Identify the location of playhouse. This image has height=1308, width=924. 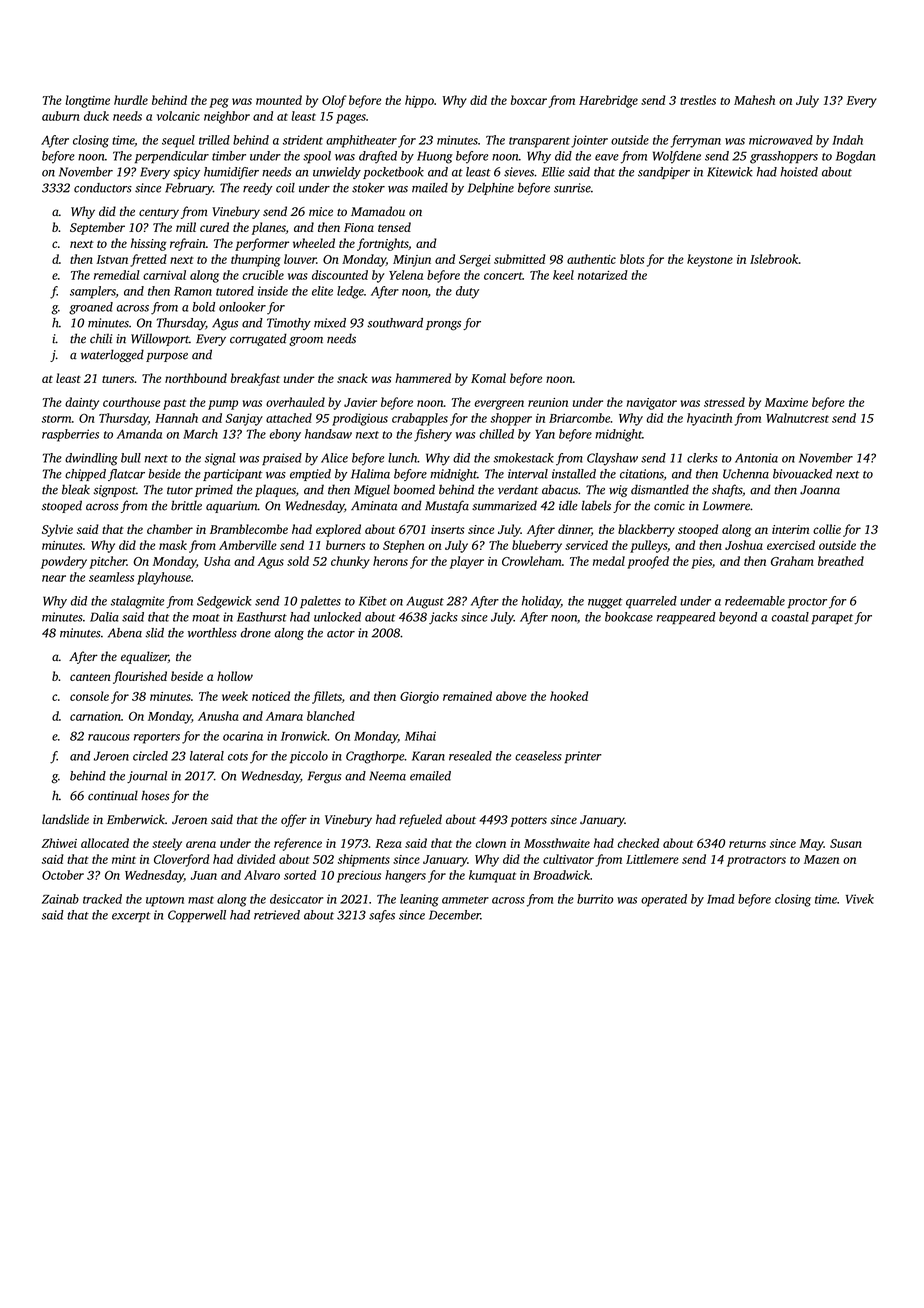
(164, 578).
